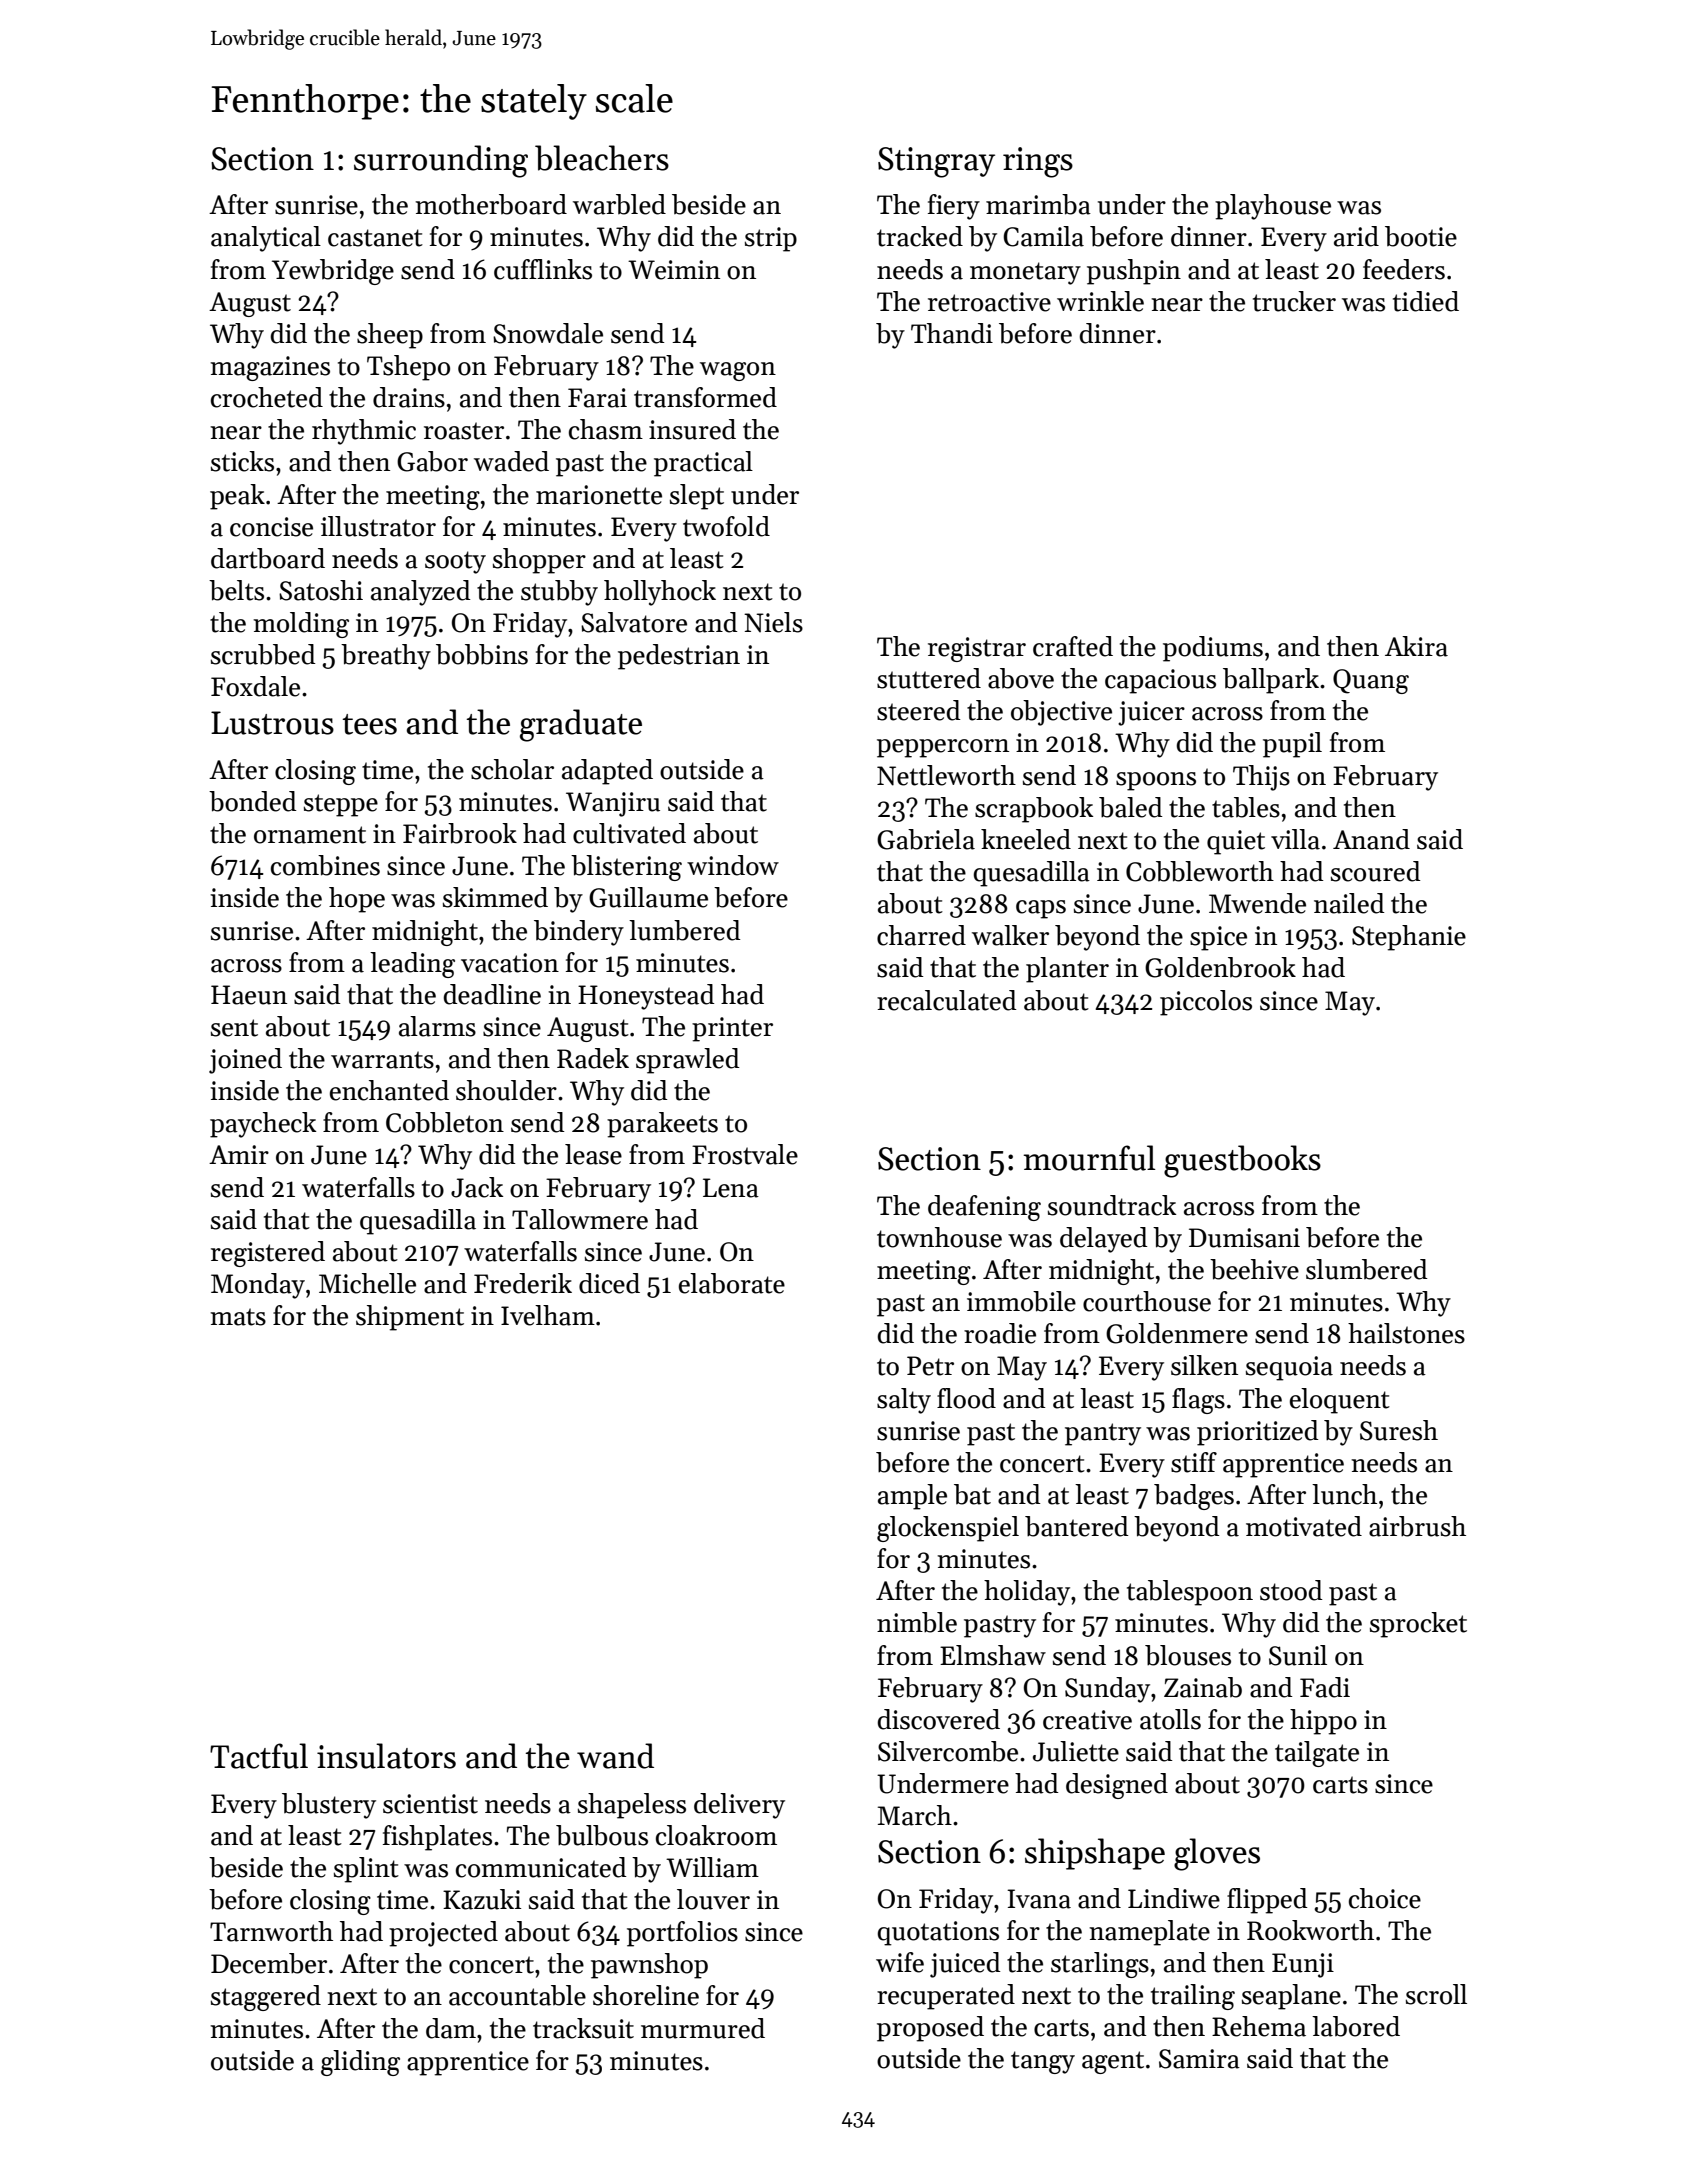 This page has width=1683, height=2178. I want to click on lease, so click(593, 1154).
